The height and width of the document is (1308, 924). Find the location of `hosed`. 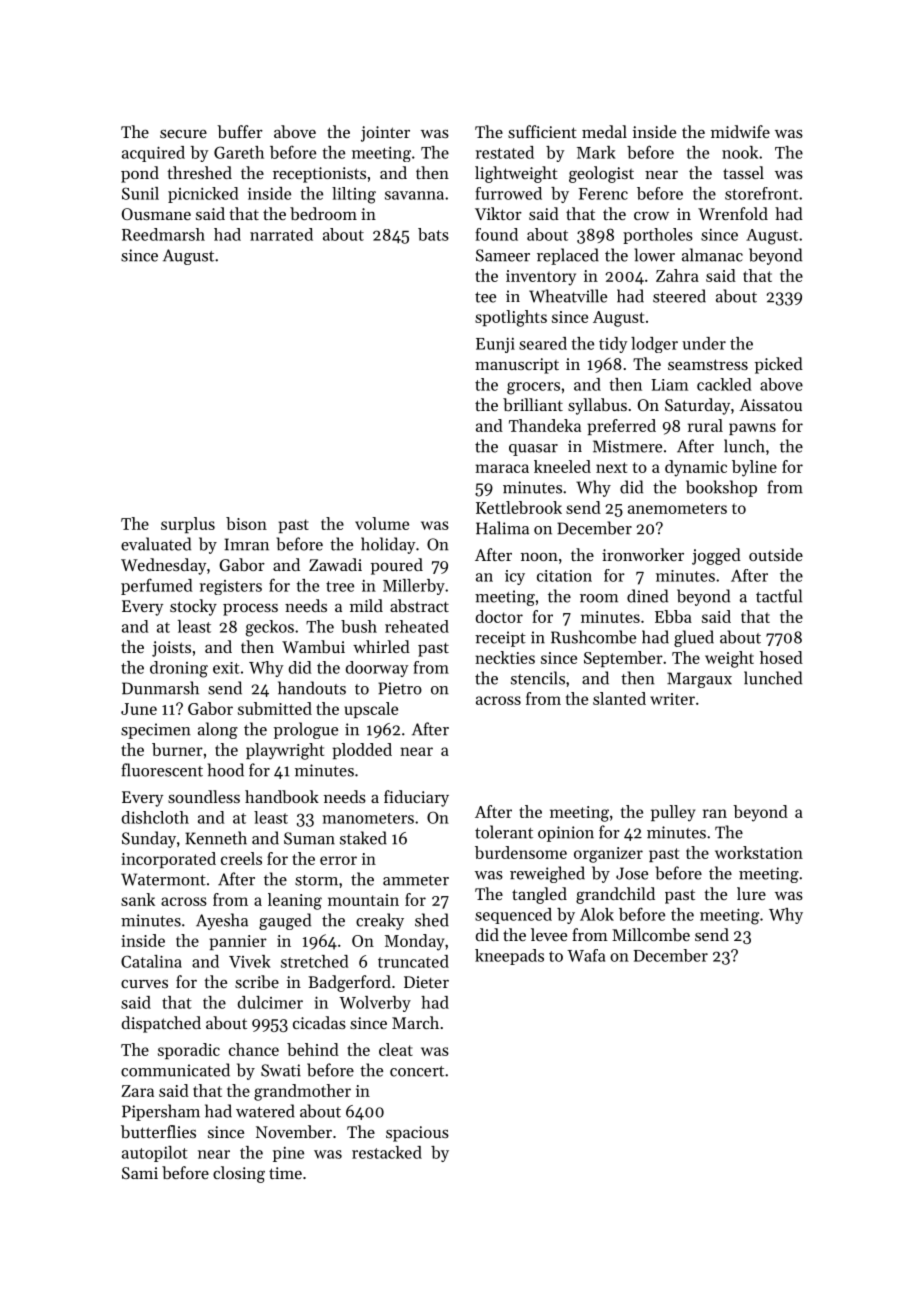

hosed is located at coordinates (781, 657).
